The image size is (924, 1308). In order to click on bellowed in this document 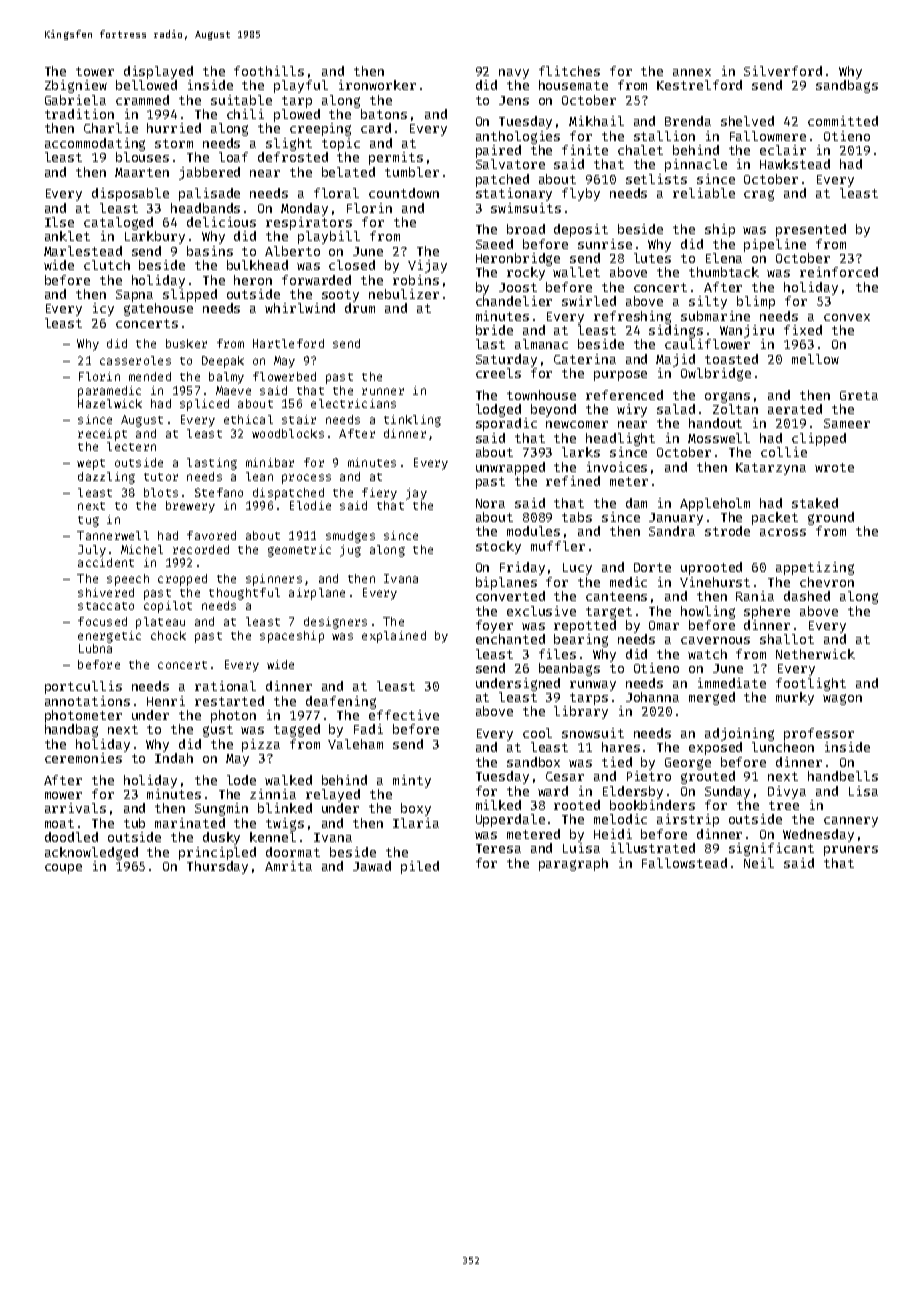, I will do `click(146, 85)`.
